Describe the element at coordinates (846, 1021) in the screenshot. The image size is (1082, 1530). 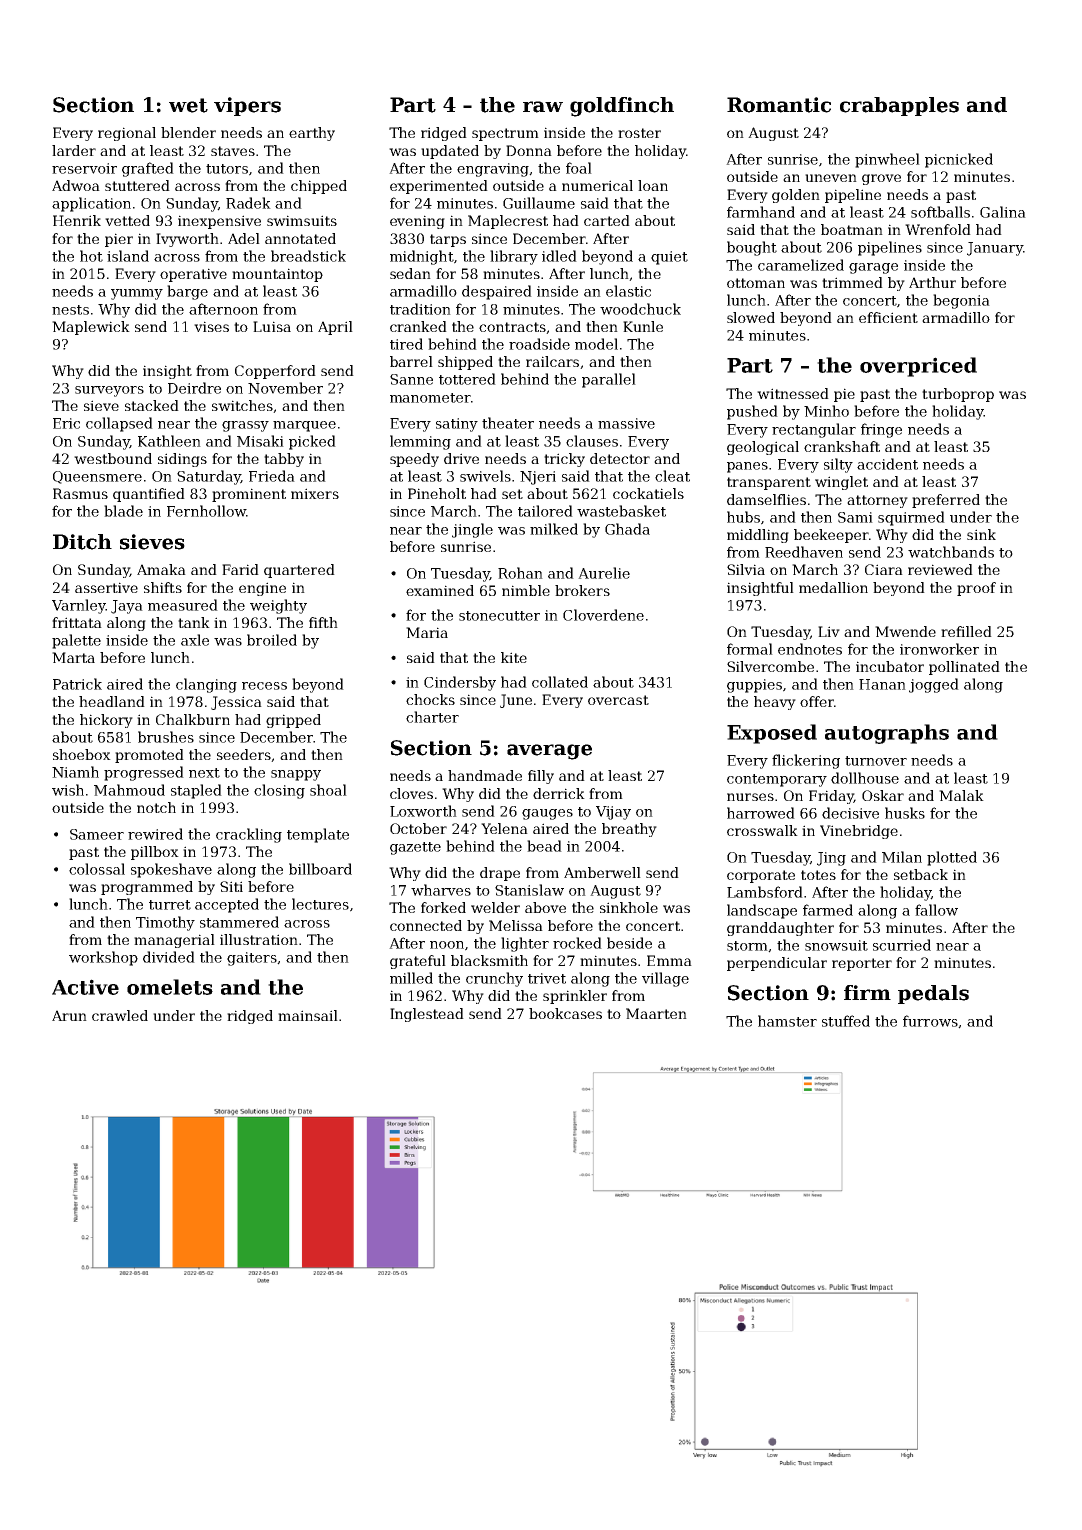
I see `stuffed` at that location.
